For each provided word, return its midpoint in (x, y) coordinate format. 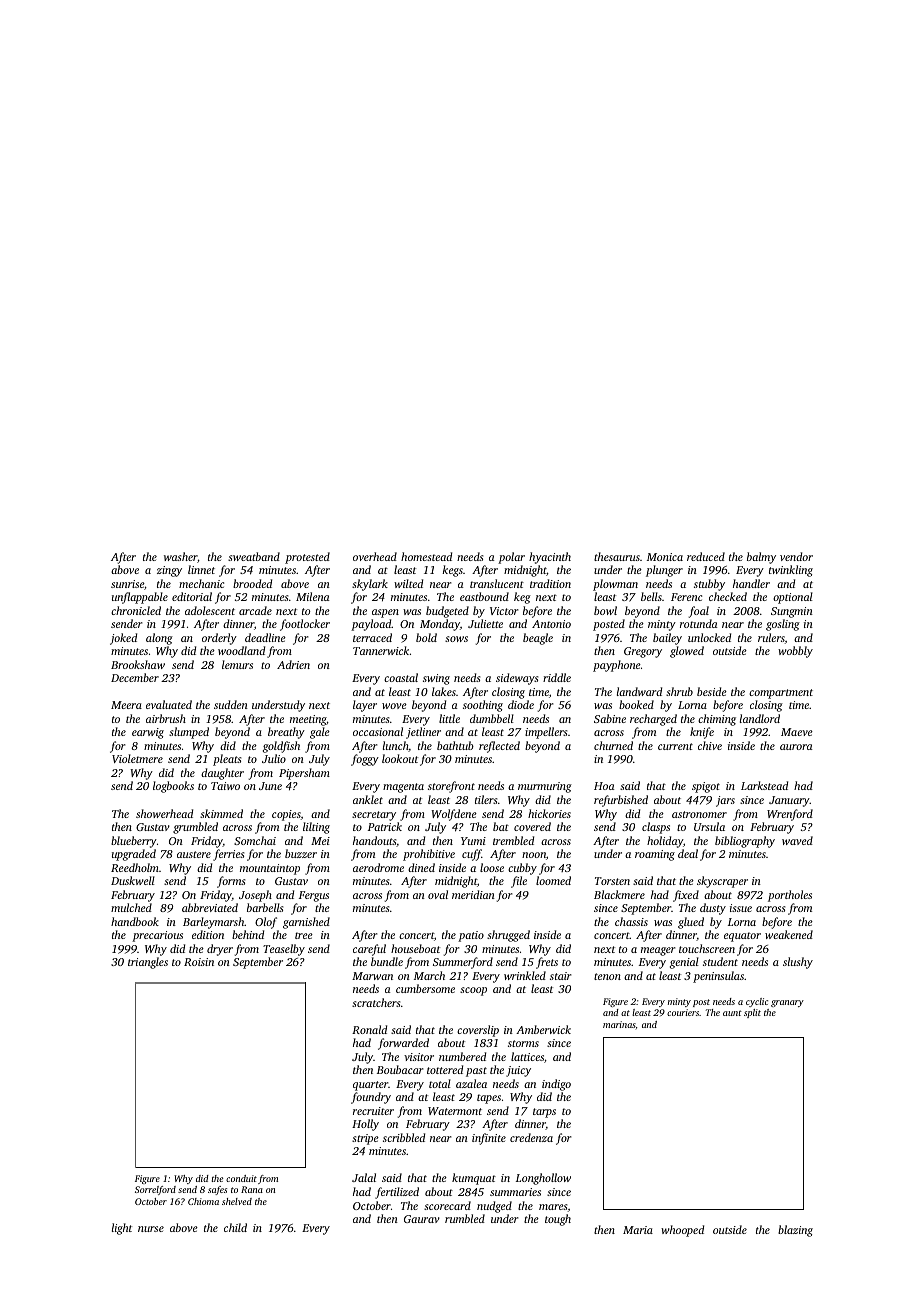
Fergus (314, 896)
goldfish (281, 747)
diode (521, 704)
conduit (241, 1178)
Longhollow (543, 1179)
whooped (682, 1231)
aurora (796, 747)
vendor (796, 556)
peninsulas (718, 977)
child (235, 1227)
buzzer (301, 853)
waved (797, 840)
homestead (426, 556)
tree (304, 935)
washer (180, 556)
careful (369, 950)
